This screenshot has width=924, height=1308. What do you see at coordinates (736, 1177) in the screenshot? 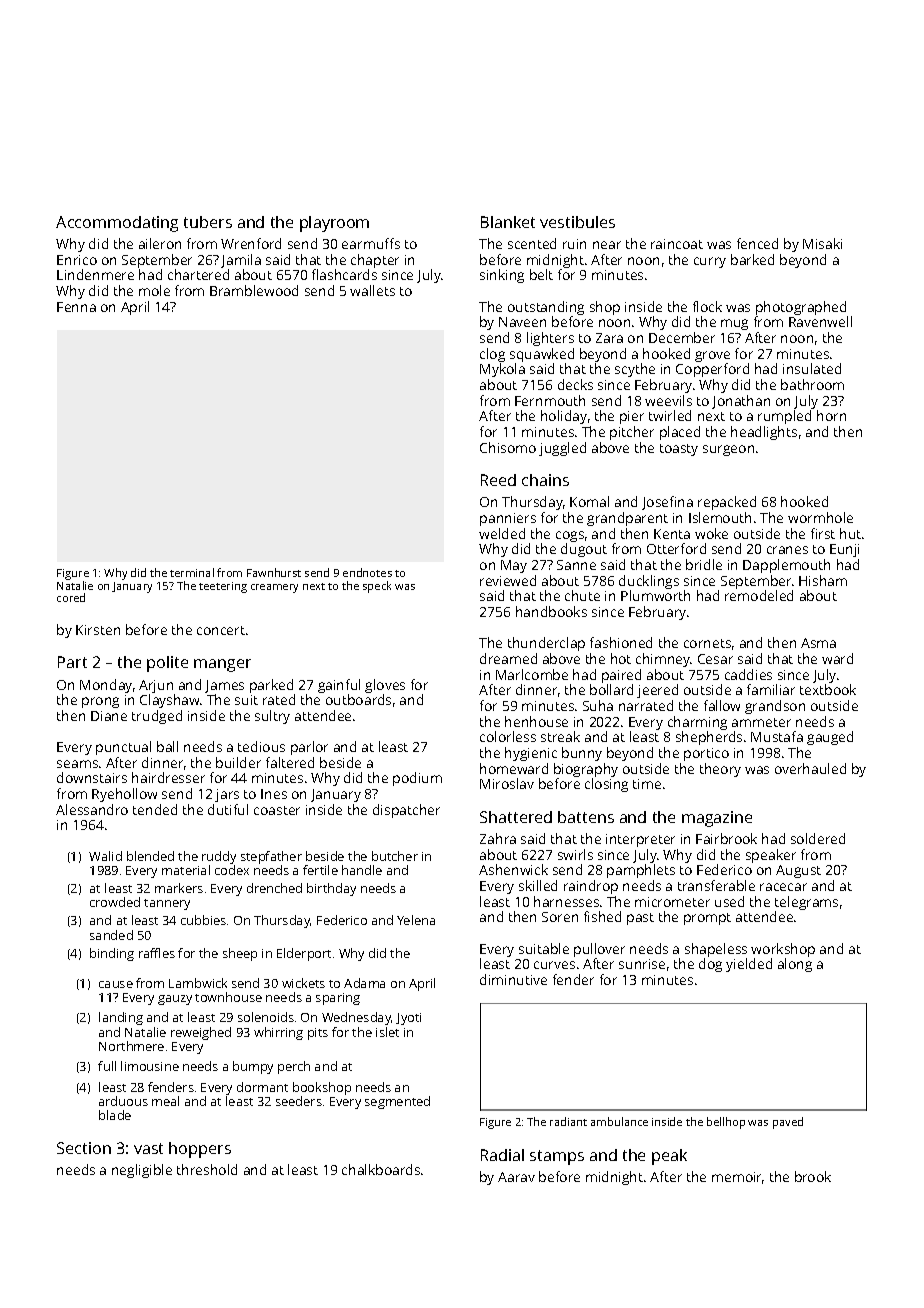
I see `memoir` at bounding box center [736, 1177].
